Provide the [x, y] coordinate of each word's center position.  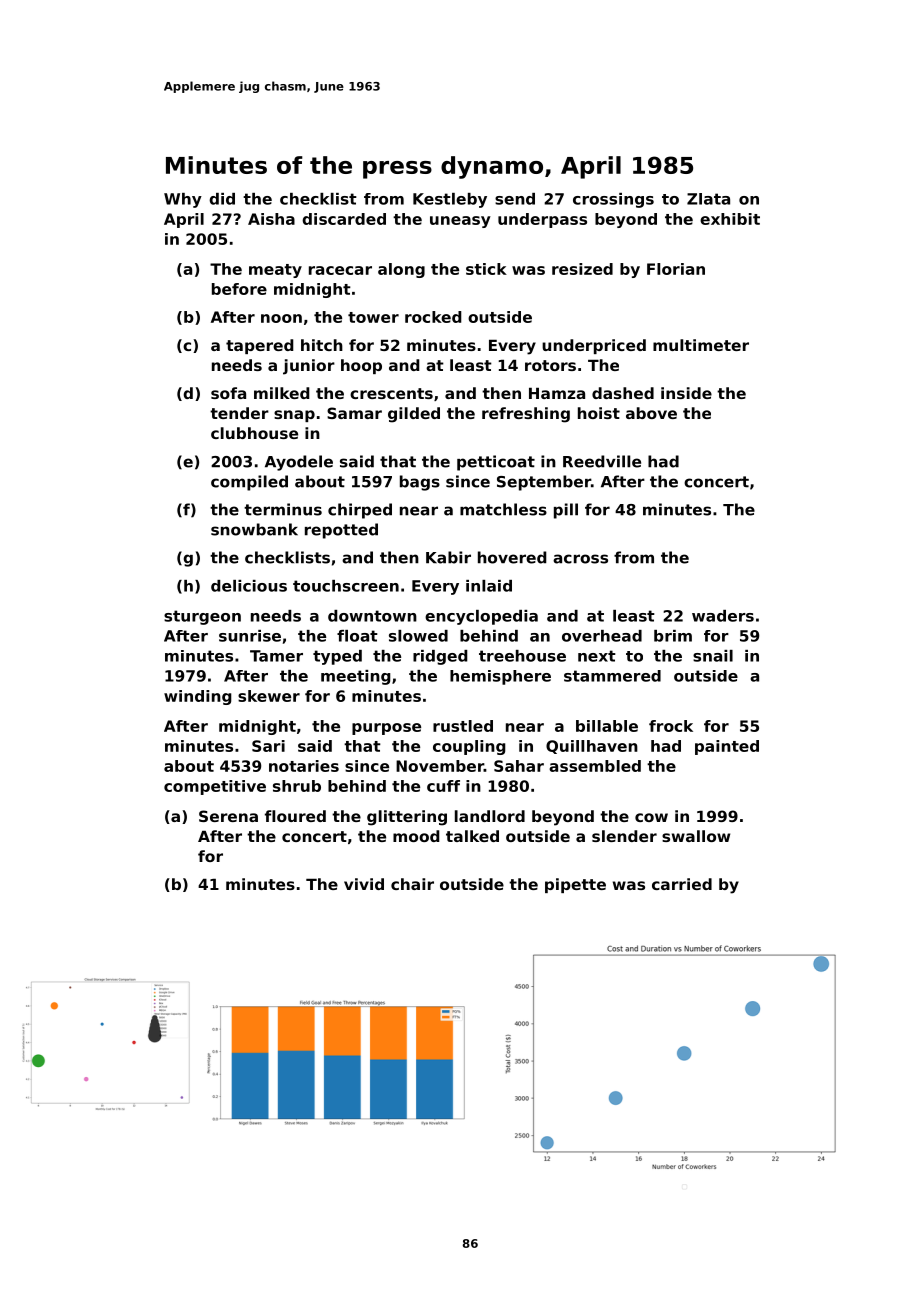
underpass [542, 220]
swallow [696, 836]
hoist [599, 413]
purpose [386, 729]
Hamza [557, 393]
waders [723, 616]
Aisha [271, 219]
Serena [228, 816]
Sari [268, 746]
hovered [512, 557]
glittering [407, 818]
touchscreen [346, 586]
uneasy [460, 222]
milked [282, 393]
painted [727, 747]
